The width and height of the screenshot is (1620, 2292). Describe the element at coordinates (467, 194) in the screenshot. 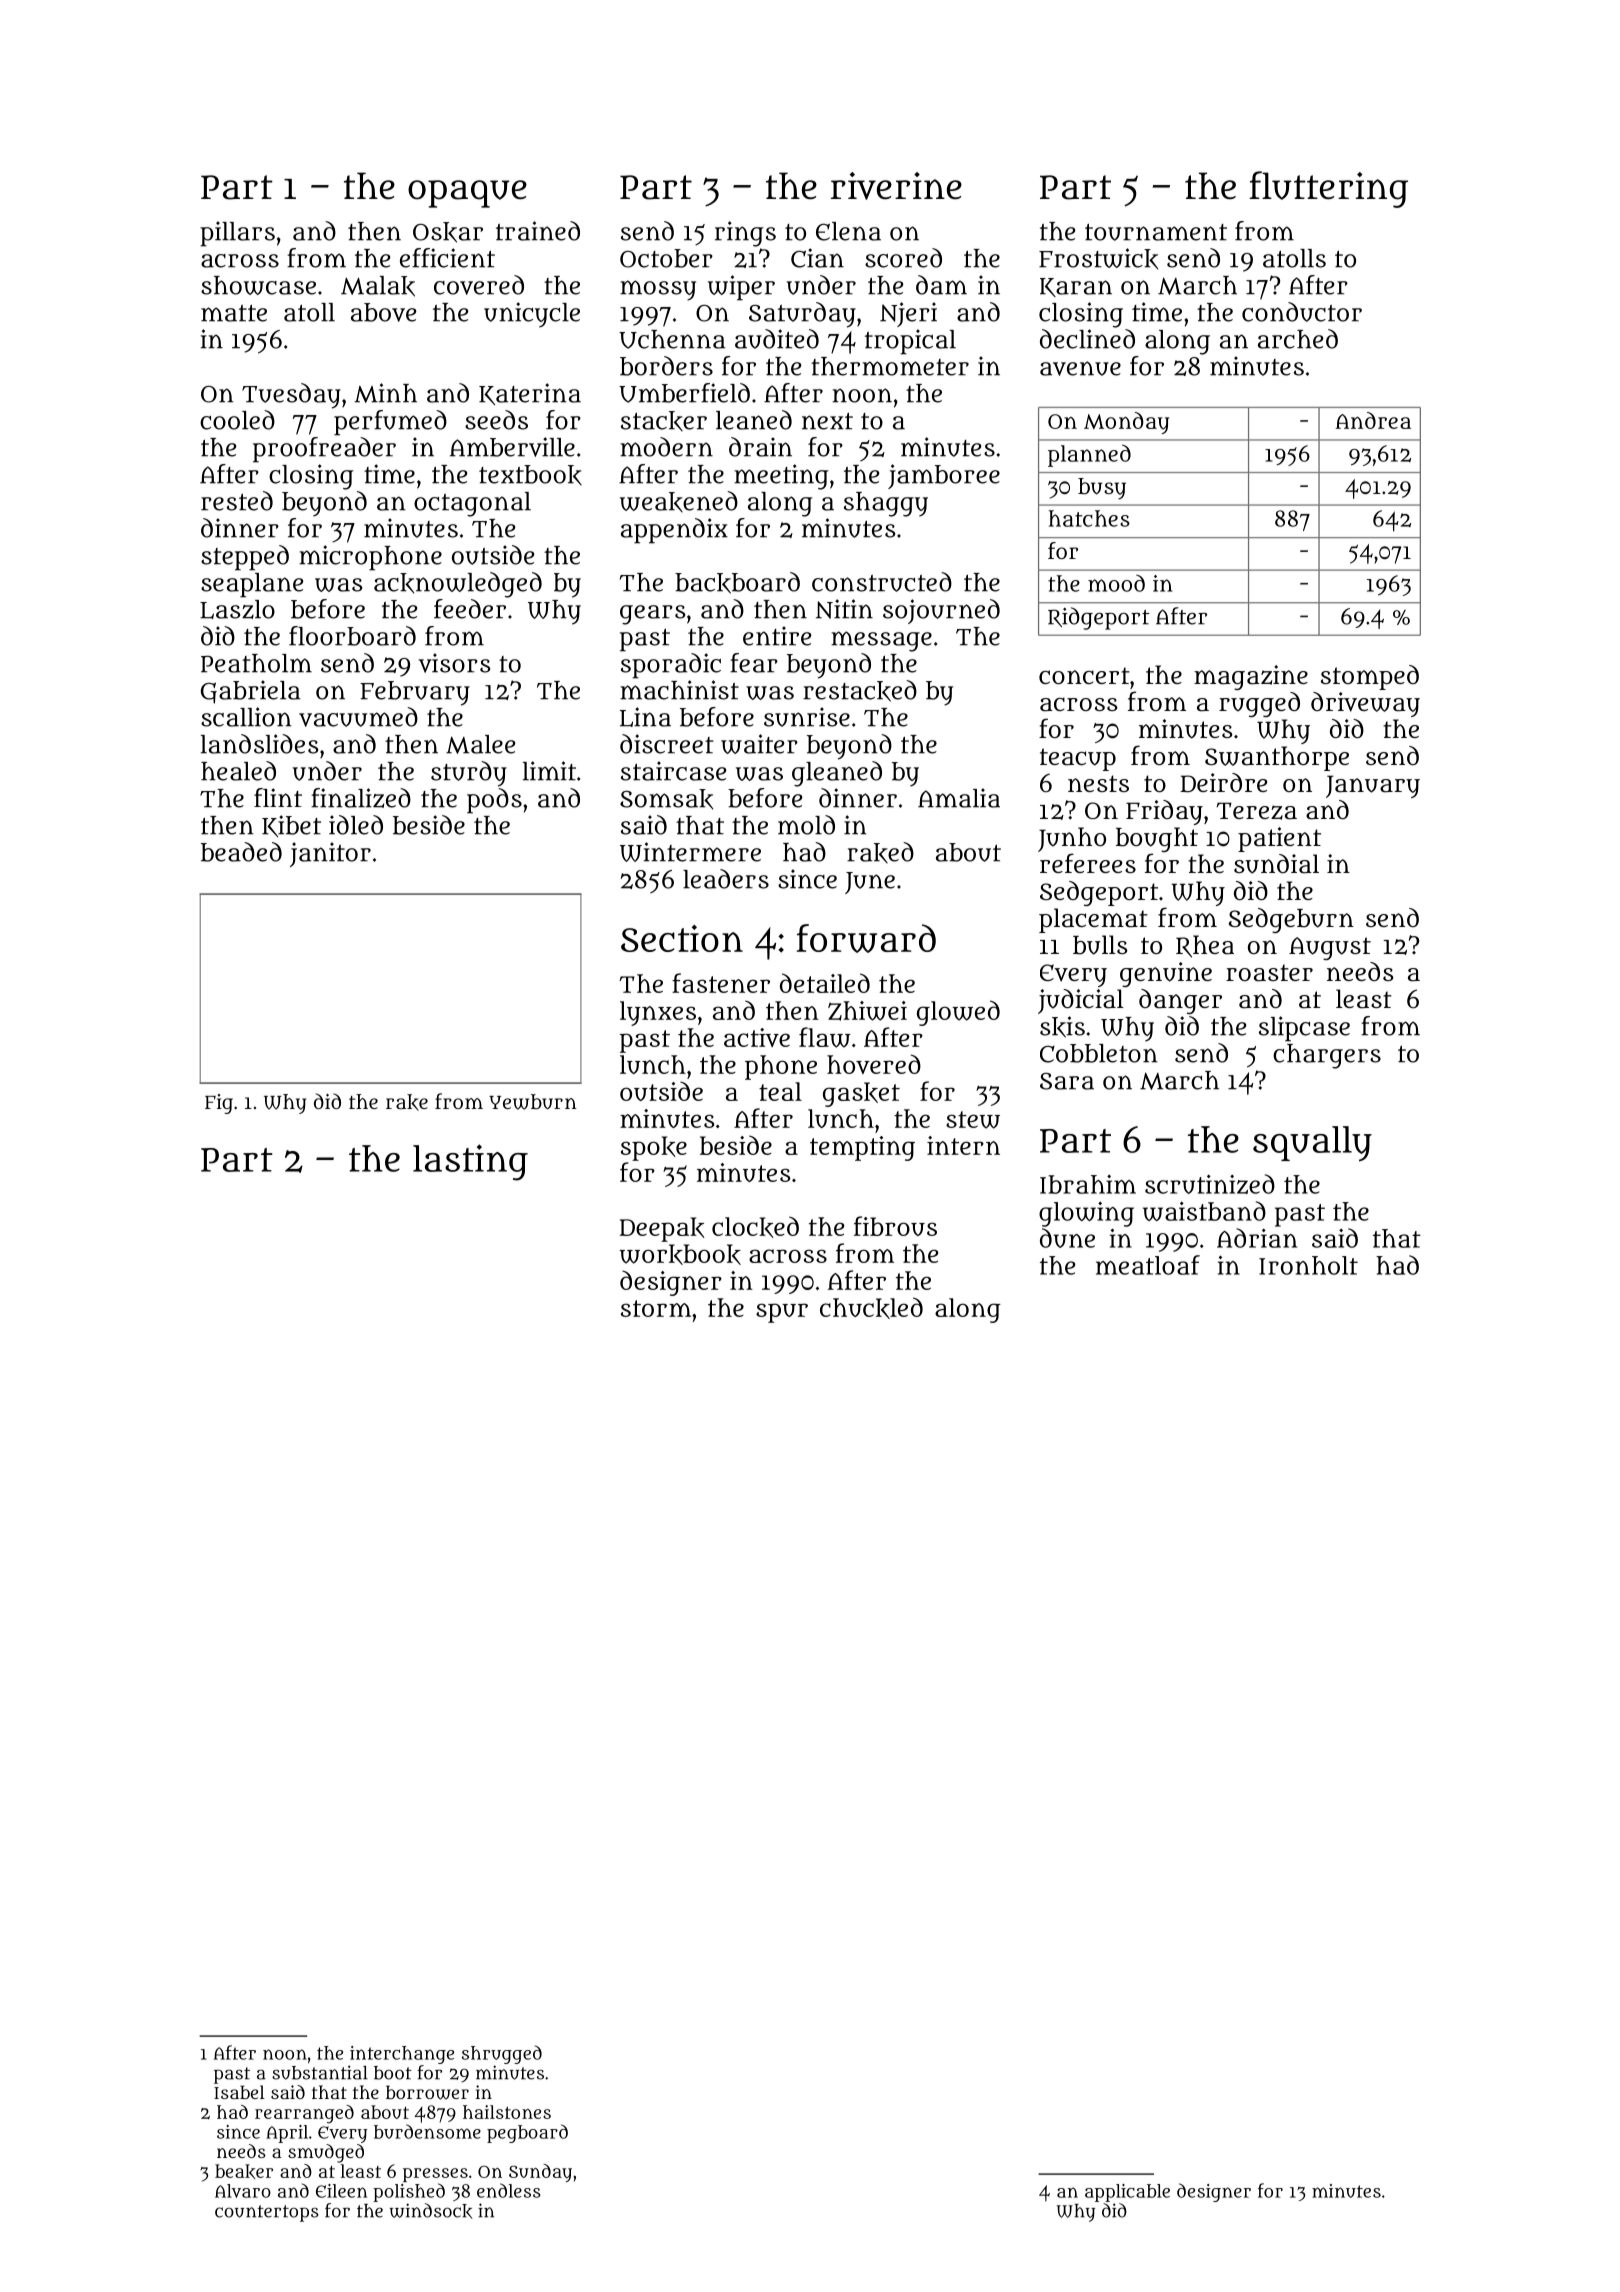

I see `opaque` at that location.
